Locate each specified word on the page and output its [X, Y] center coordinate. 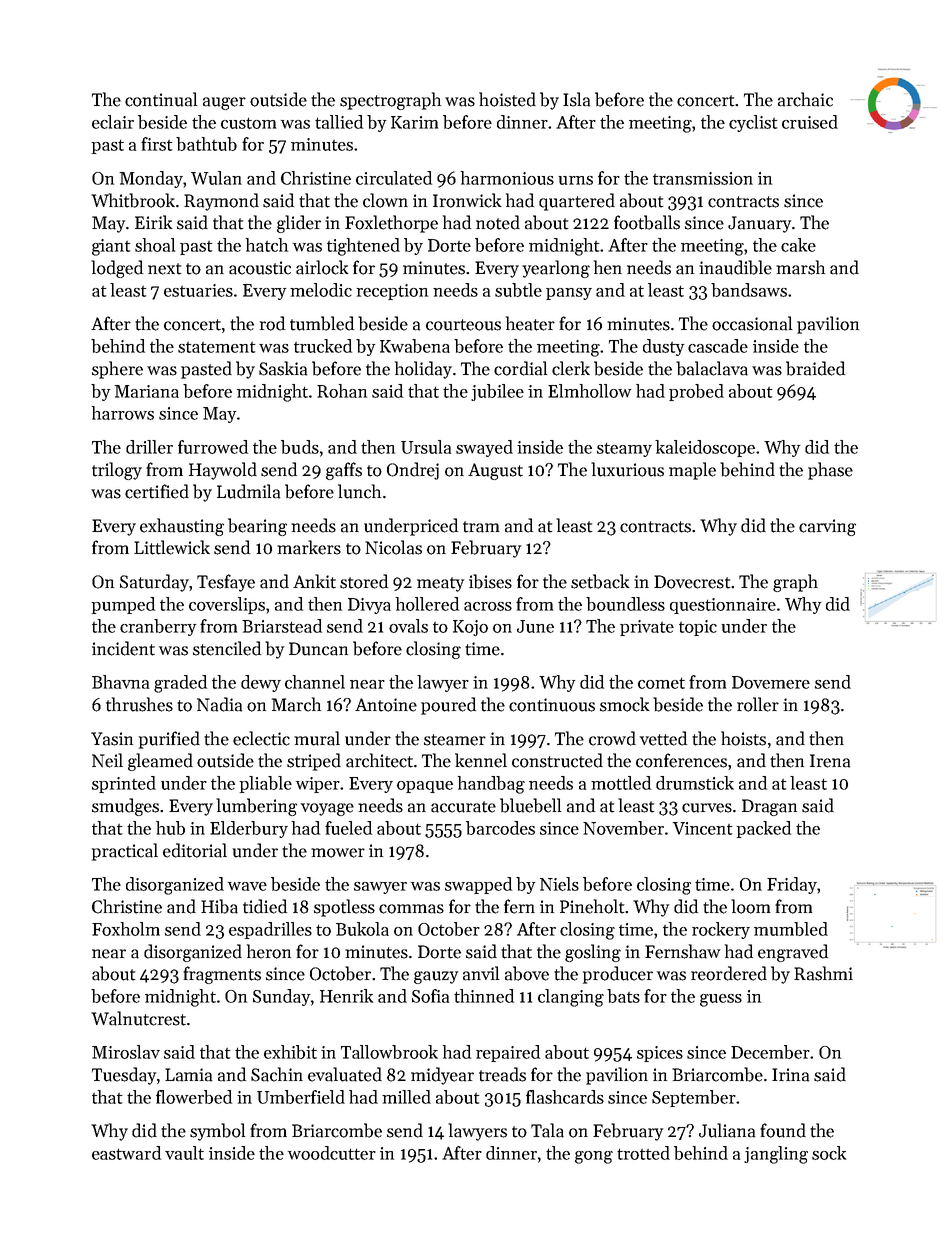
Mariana [146, 391]
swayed [484, 448]
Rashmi [823, 973]
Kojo [470, 628]
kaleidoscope [705, 448]
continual [161, 99]
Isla [576, 99]
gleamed [160, 762]
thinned [484, 996]
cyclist [753, 123]
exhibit [290, 1052]
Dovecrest [692, 582]
